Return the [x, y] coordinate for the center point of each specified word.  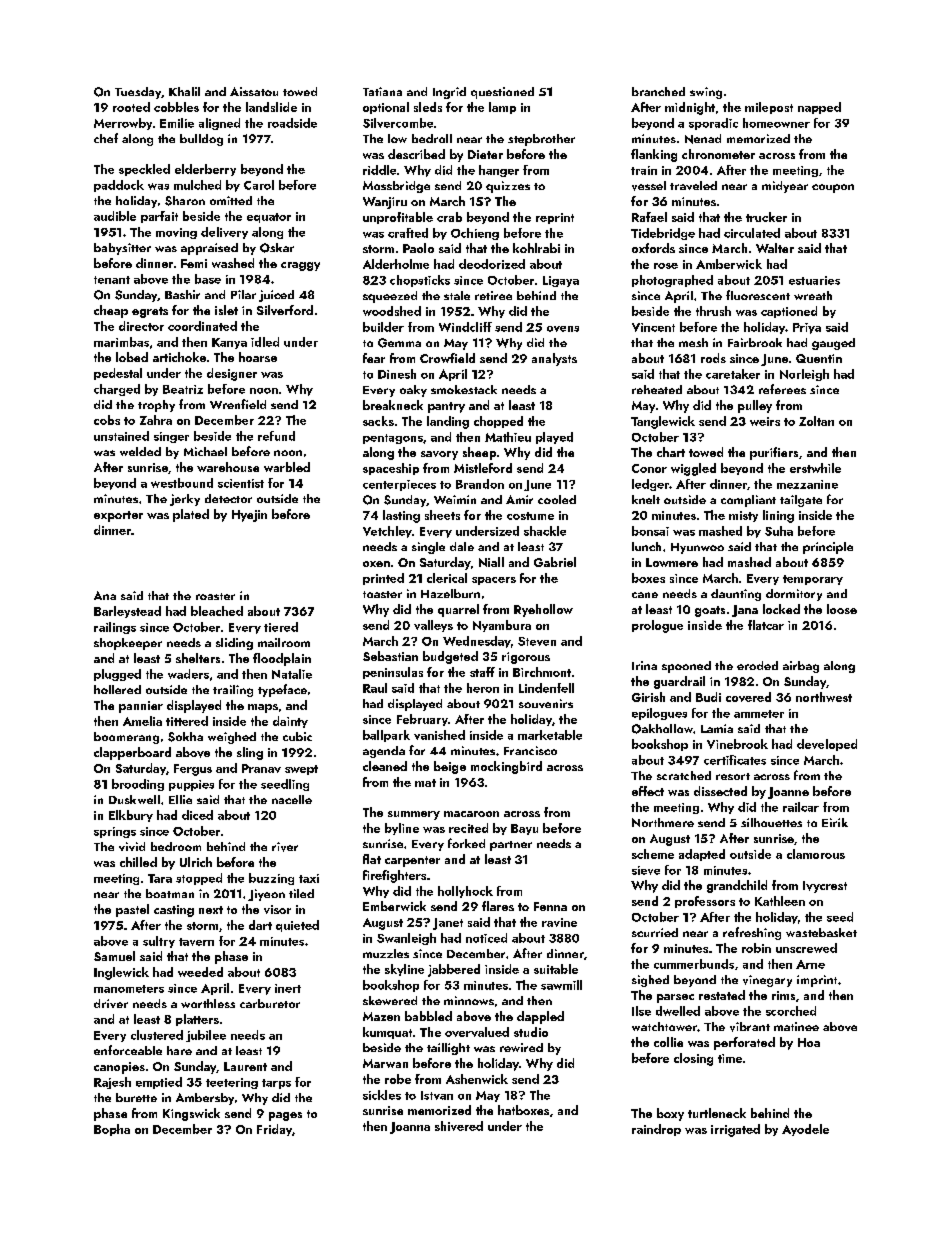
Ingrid [449, 93]
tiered [281, 627]
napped [819, 108]
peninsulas [393, 673]
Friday [274, 1130]
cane [645, 595]
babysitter [122, 249]
